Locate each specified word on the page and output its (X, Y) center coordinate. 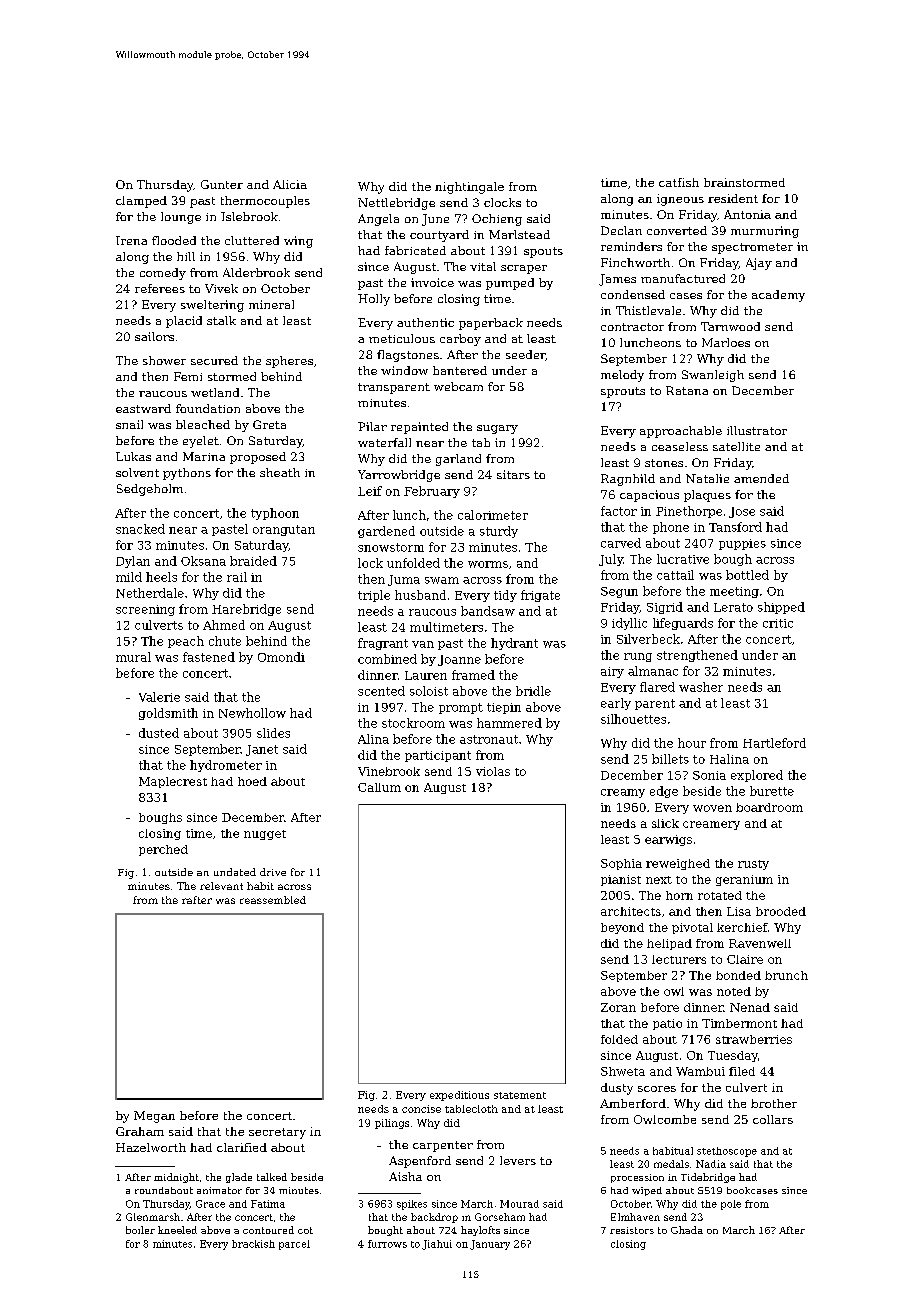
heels (161, 577)
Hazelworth (151, 1147)
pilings (392, 1124)
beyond (622, 928)
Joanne (459, 660)
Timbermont (739, 1023)
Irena (131, 240)
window (404, 370)
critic (778, 623)
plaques (707, 496)
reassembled (273, 900)
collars (773, 1119)
